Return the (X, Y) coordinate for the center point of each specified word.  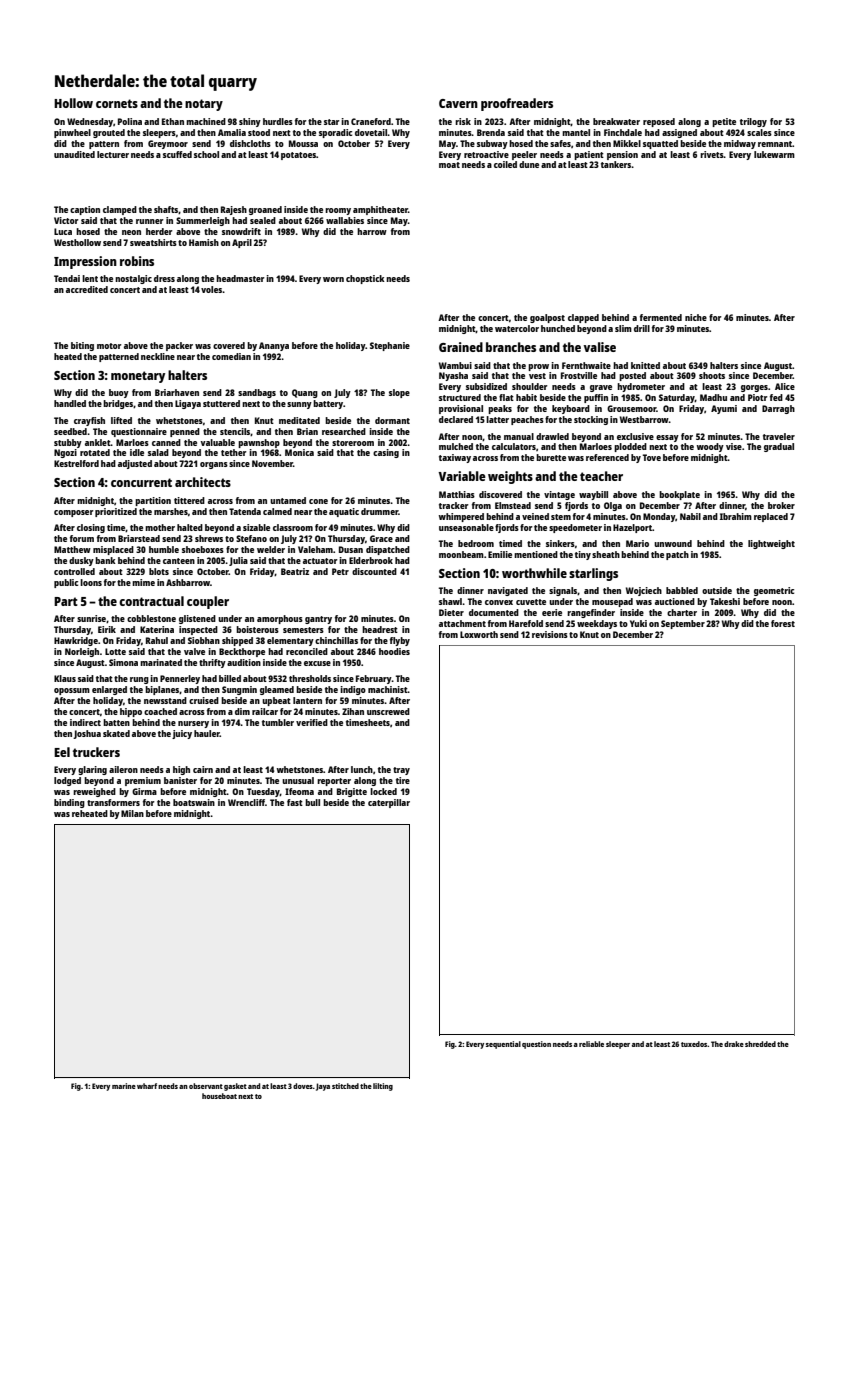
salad (158, 452)
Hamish (204, 242)
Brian (307, 431)
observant (206, 1086)
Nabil (690, 516)
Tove (652, 457)
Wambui (455, 365)
